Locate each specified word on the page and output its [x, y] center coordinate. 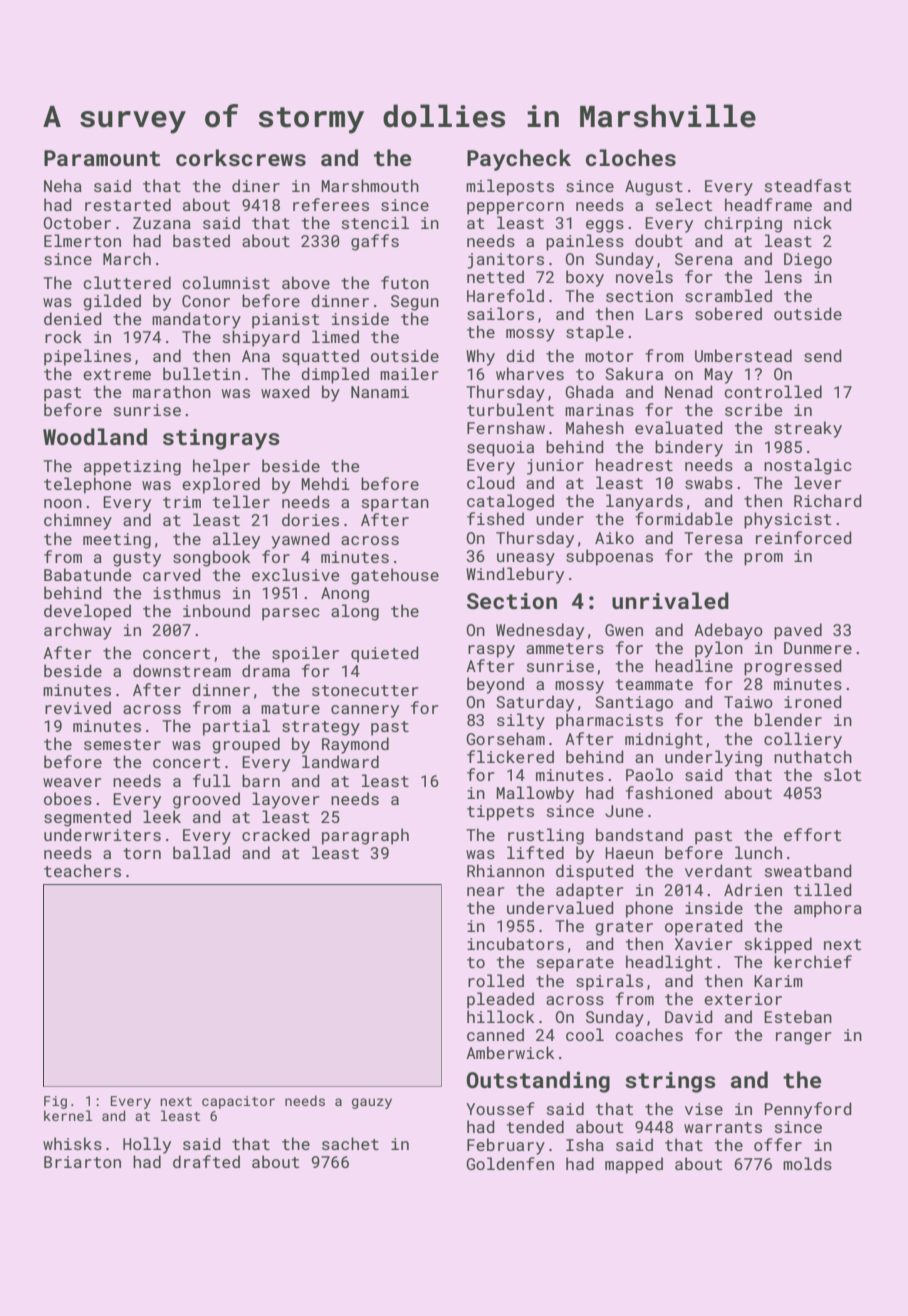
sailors [500, 313]
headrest [634, 464]
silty [521, 721]
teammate [654, 684]
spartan [395, 504]
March [127, 258]
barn [261, 780]
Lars [664, 314]
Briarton [82, 1162]
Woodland [95, 436]
